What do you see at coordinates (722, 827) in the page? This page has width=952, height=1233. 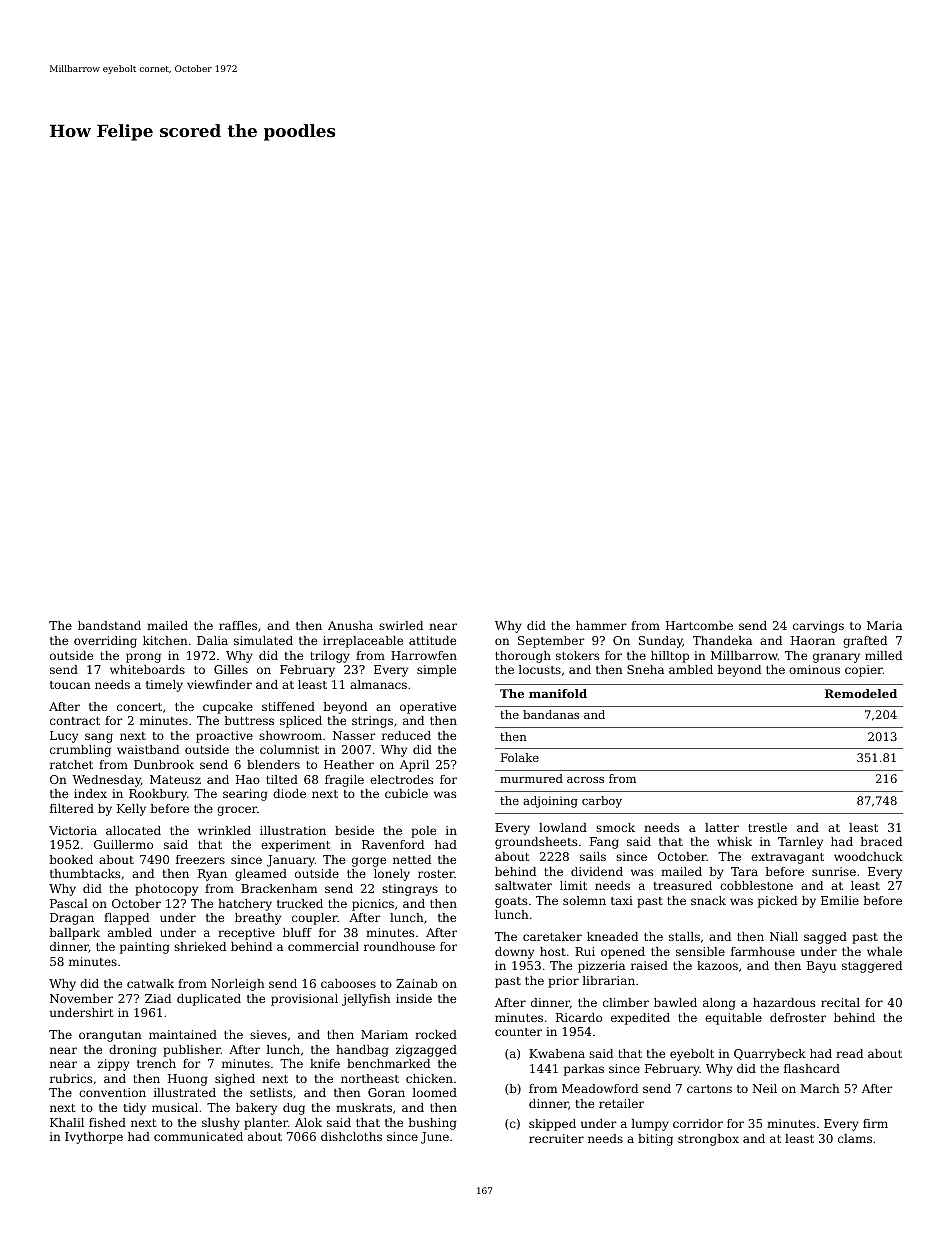 I see `latter` at bounding box center [722, 827].
